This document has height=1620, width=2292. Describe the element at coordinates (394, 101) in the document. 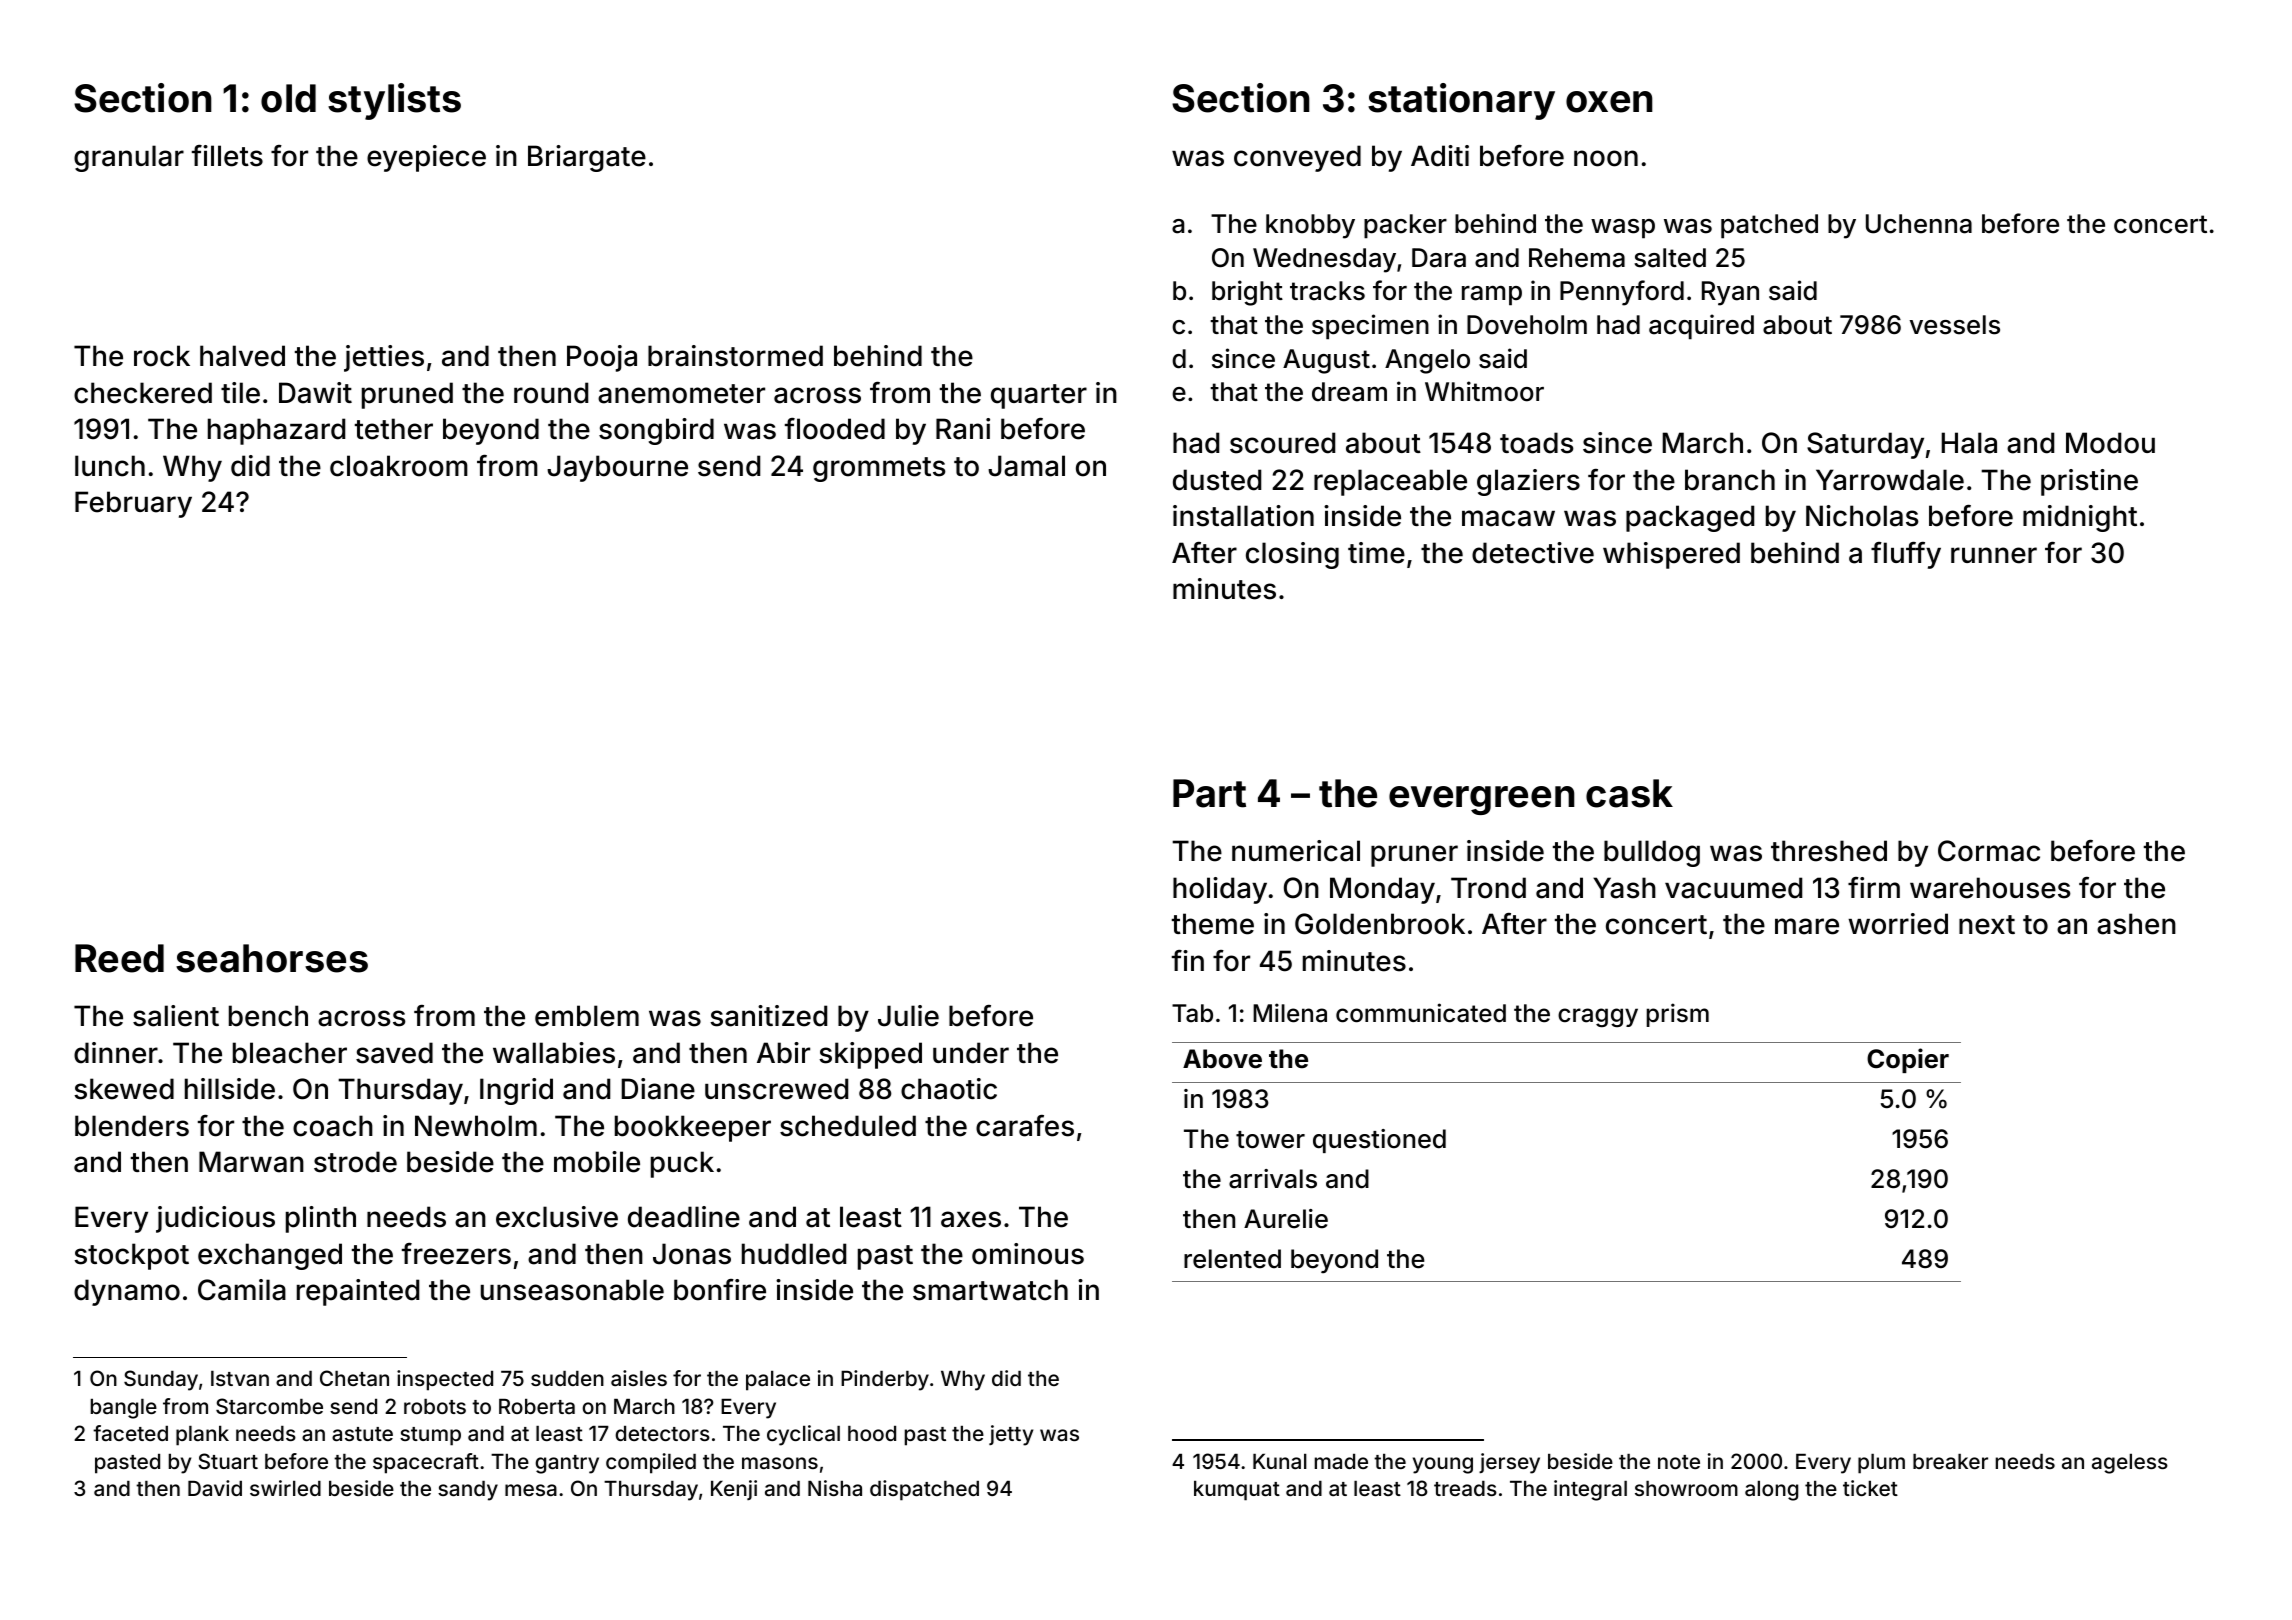

I see `stylists` at that location.
